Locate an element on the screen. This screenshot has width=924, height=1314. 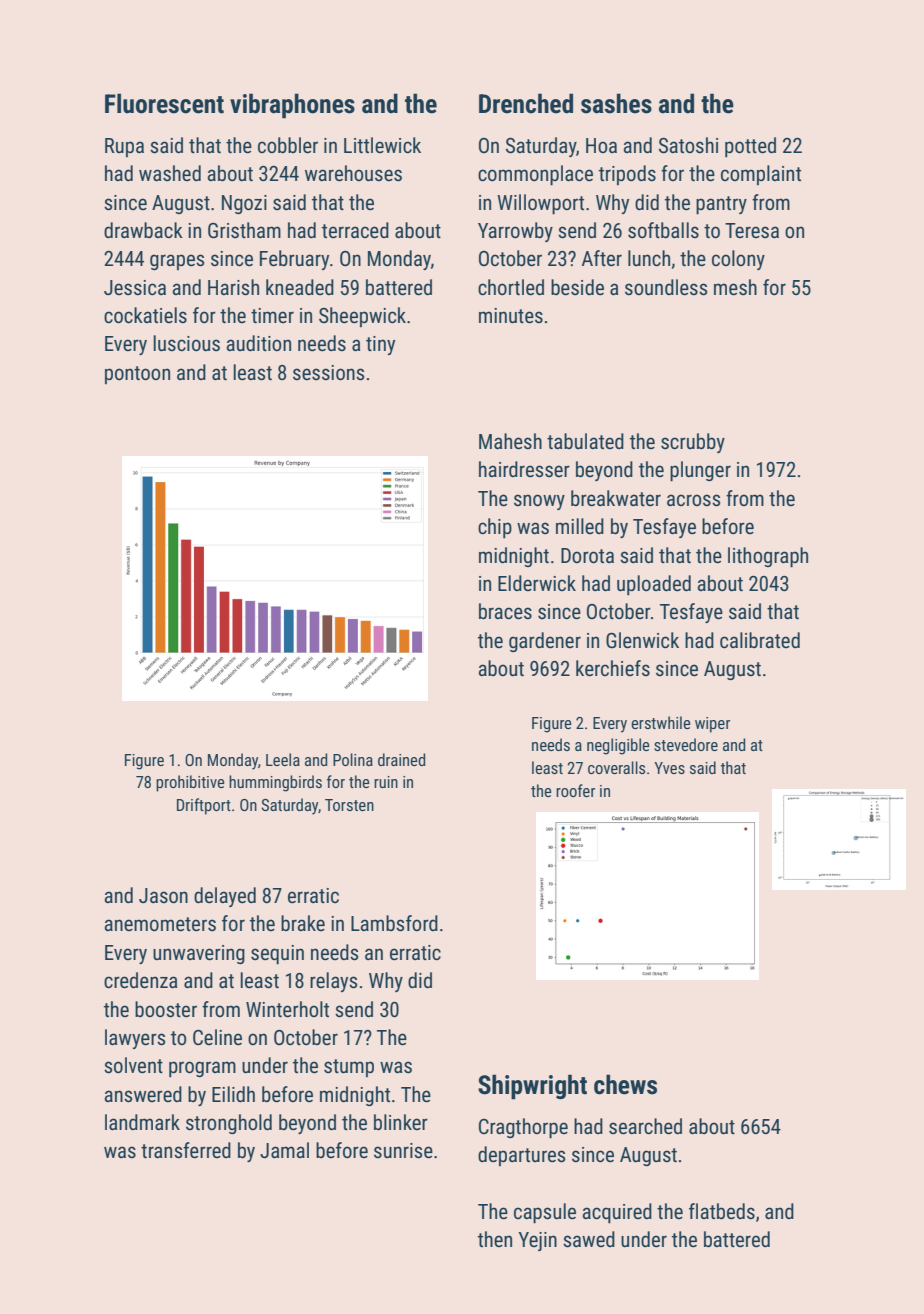
potted is located at coordinates (750, 147).
